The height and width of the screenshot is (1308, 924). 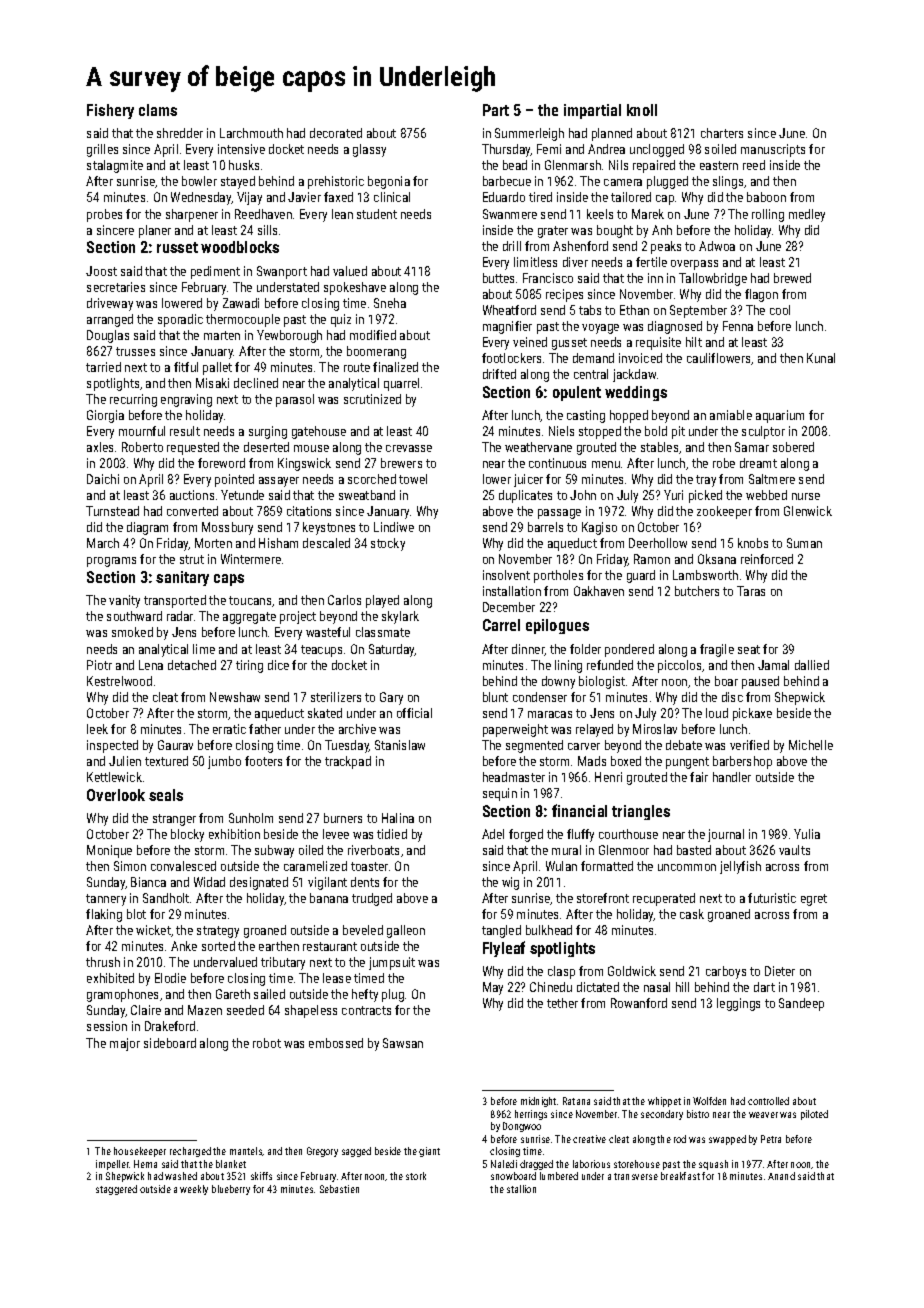 What do you see at coordinates (675, 327) in the screenshot?
I see `diagnosed` at bounding box center [675, 327].
